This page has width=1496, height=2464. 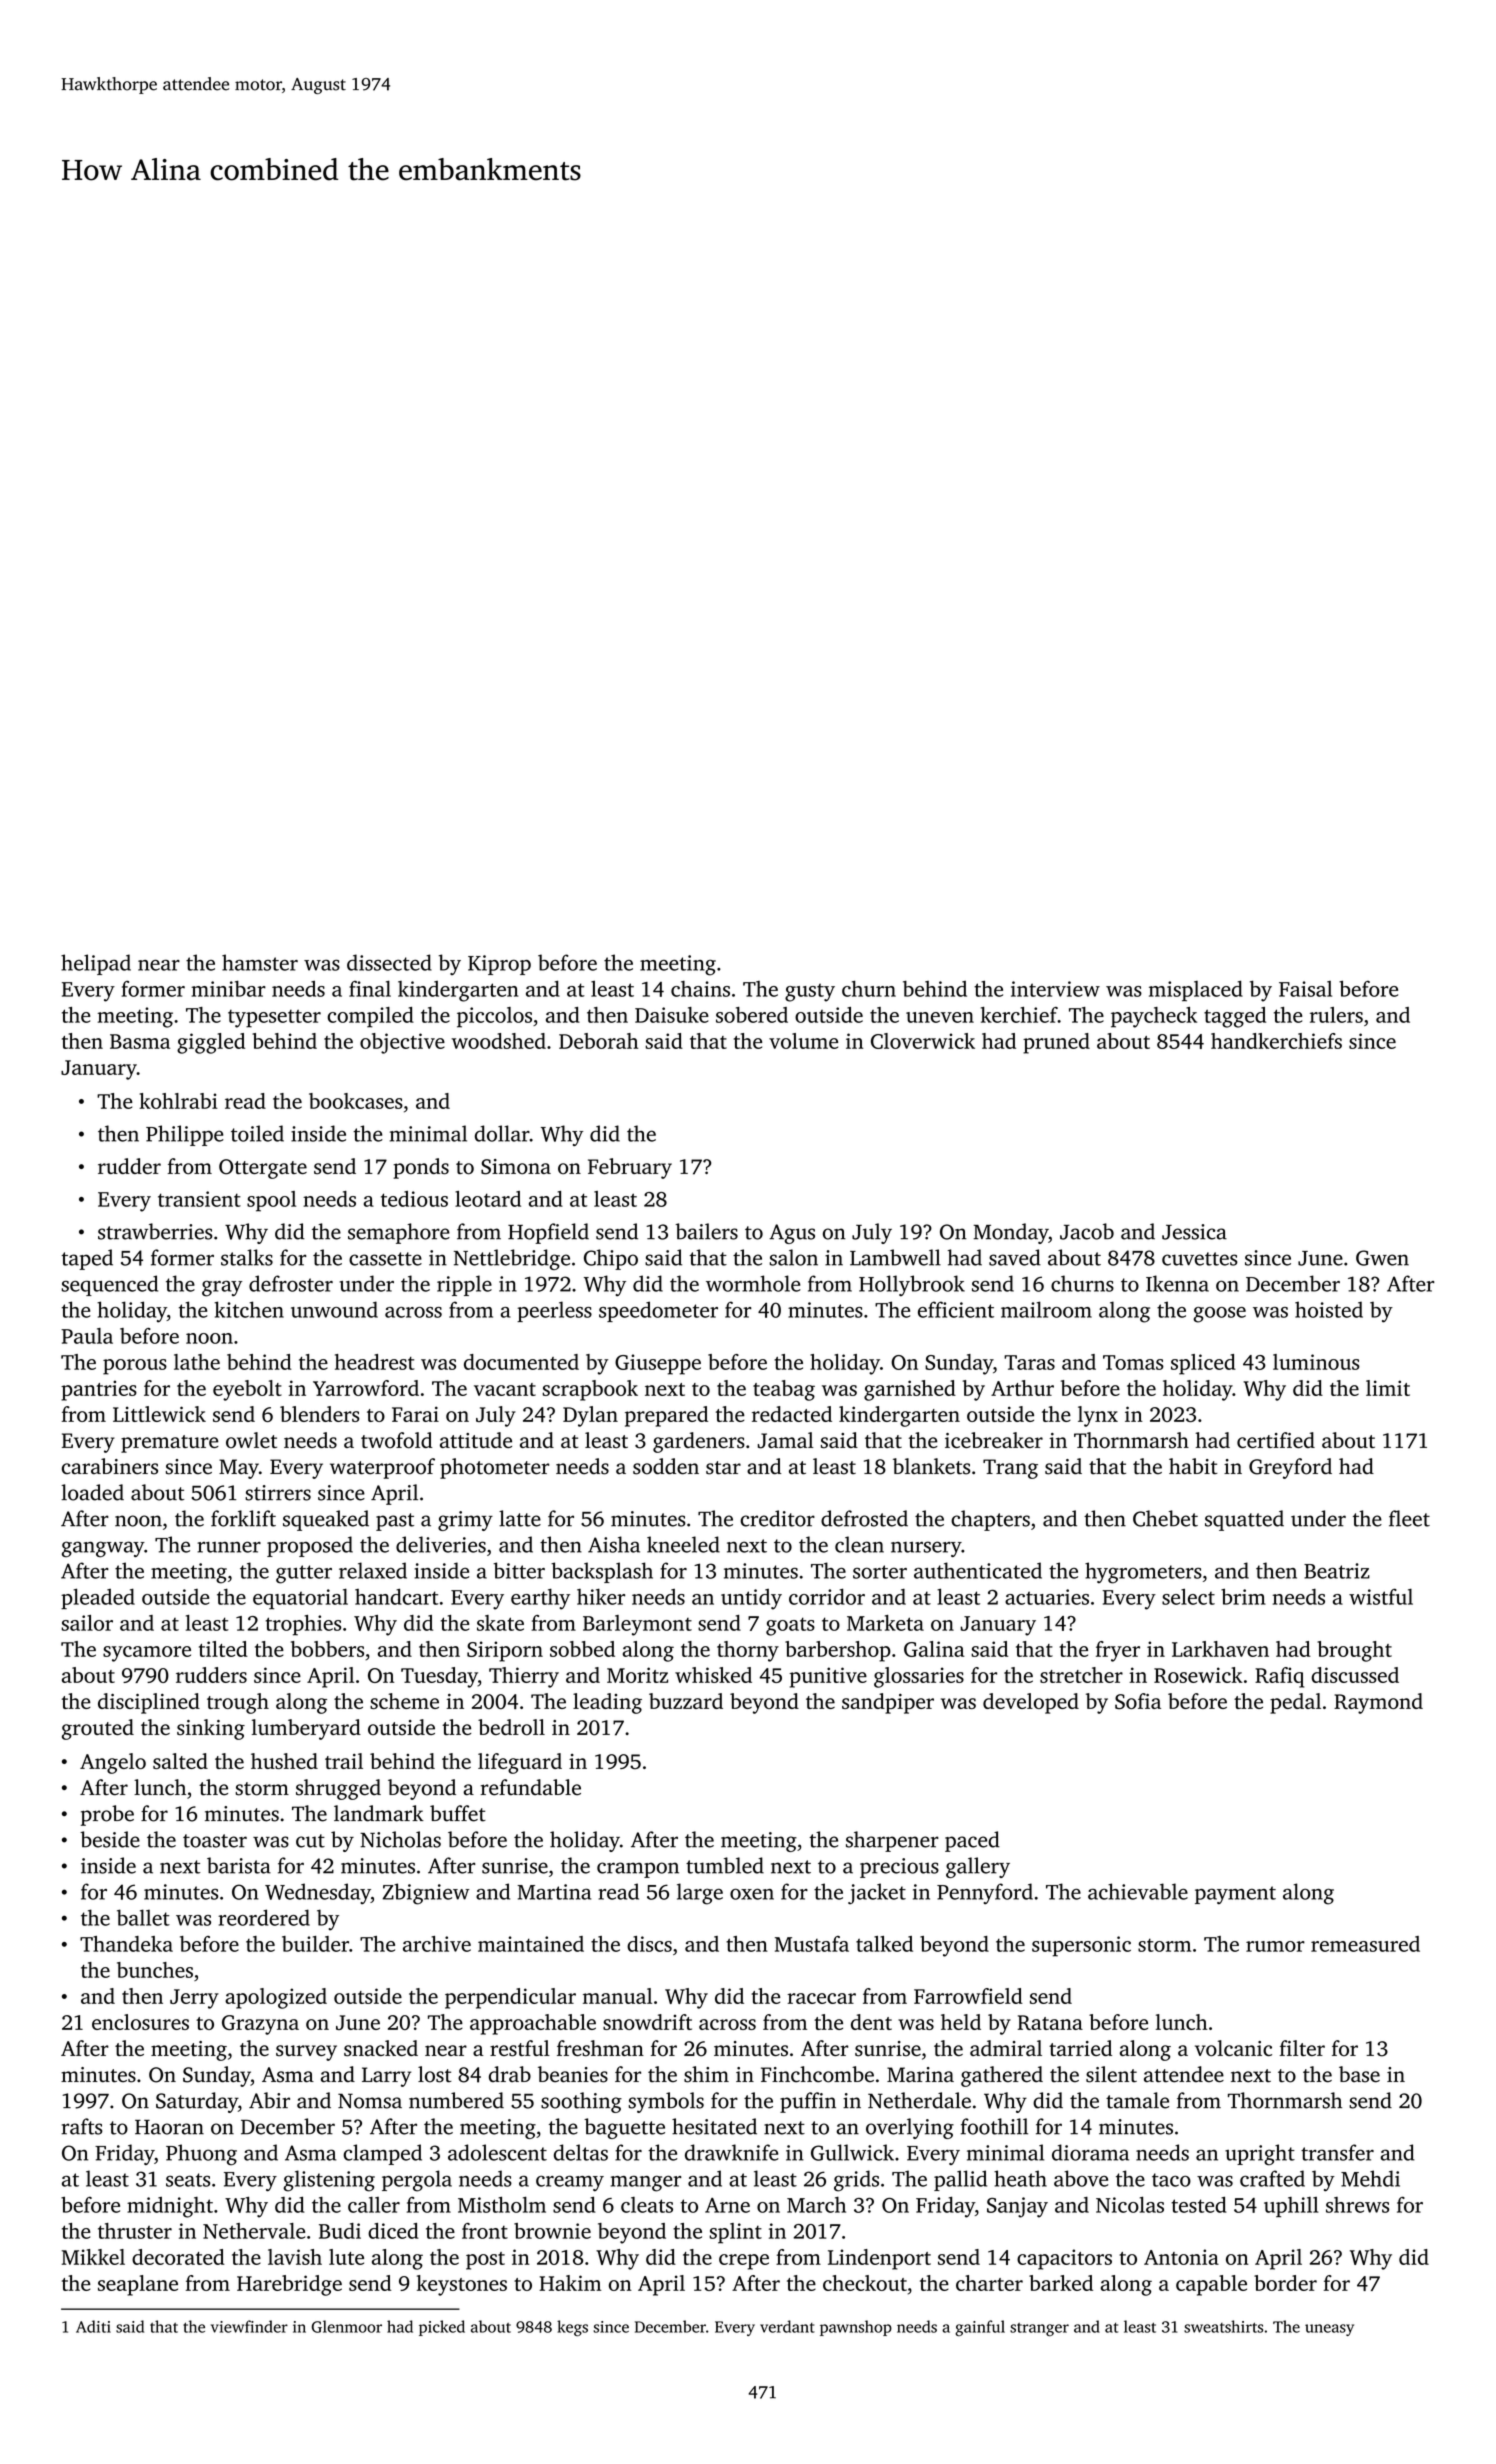 I want to click on Giuseppe, so click(x=658, y=1364).
